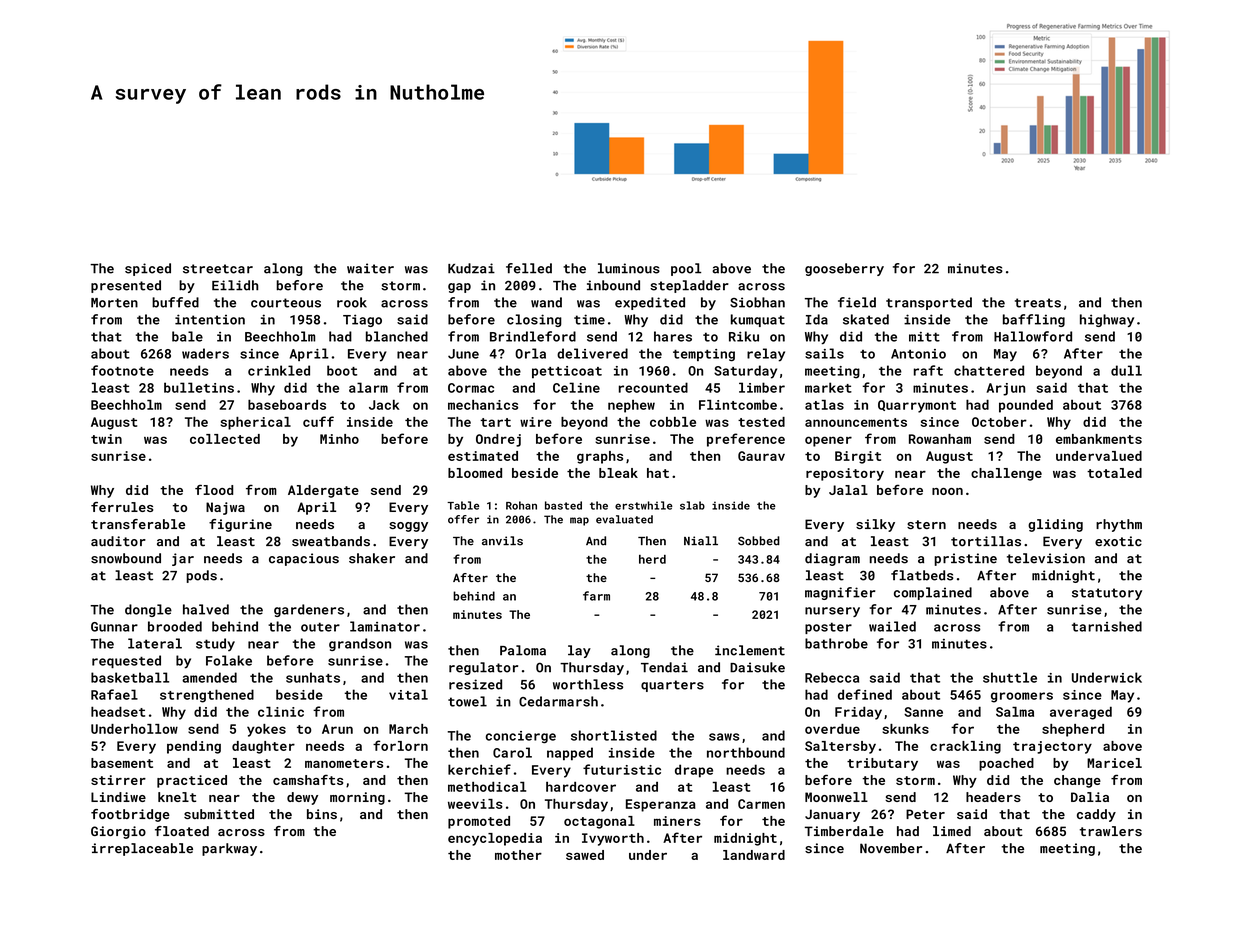  What do you see at coordinates (155, 643) in the image?
I see `lateral` at bounding box center [155, 643].
